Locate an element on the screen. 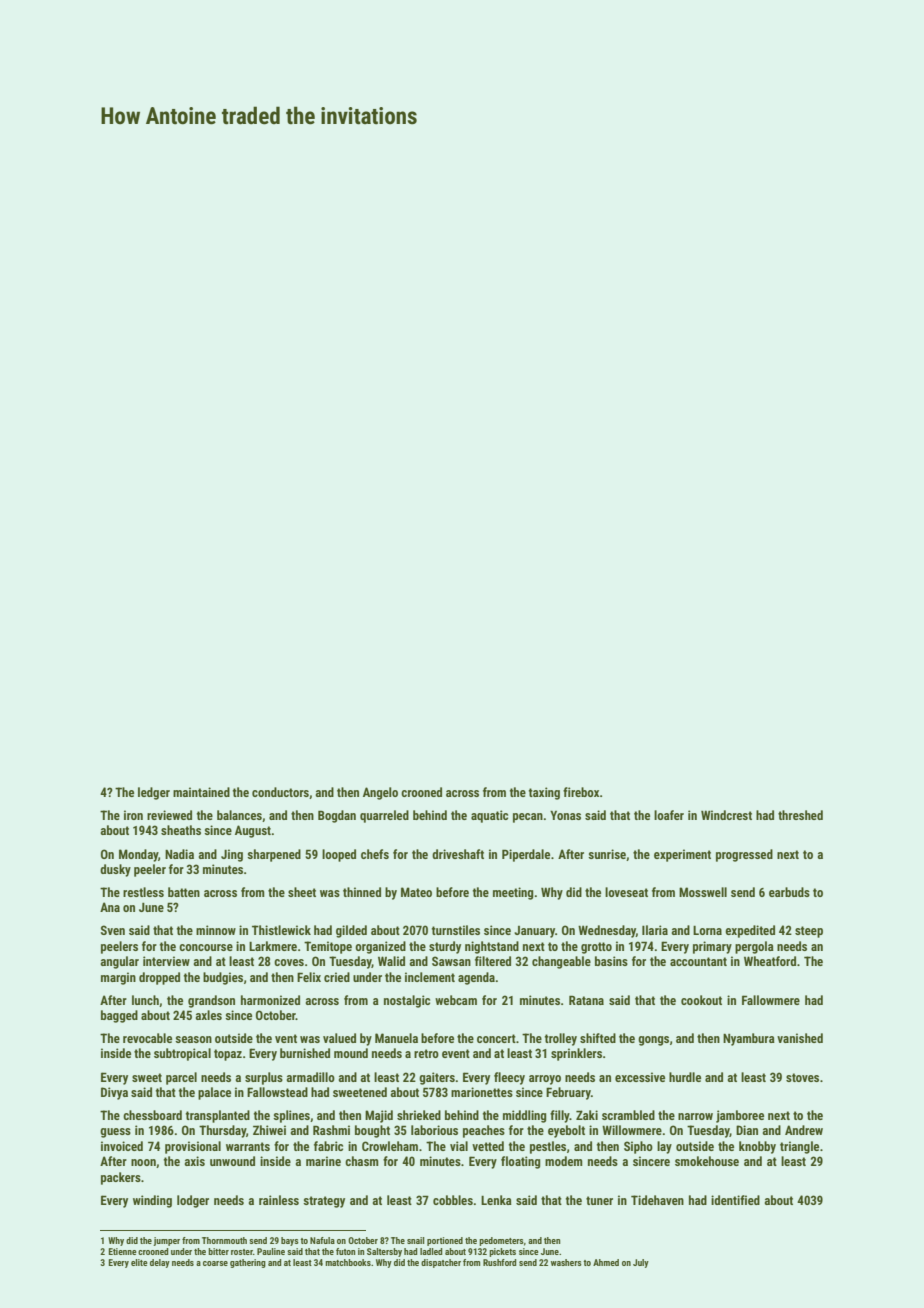  ledger is located at coordinates (154, 793).
